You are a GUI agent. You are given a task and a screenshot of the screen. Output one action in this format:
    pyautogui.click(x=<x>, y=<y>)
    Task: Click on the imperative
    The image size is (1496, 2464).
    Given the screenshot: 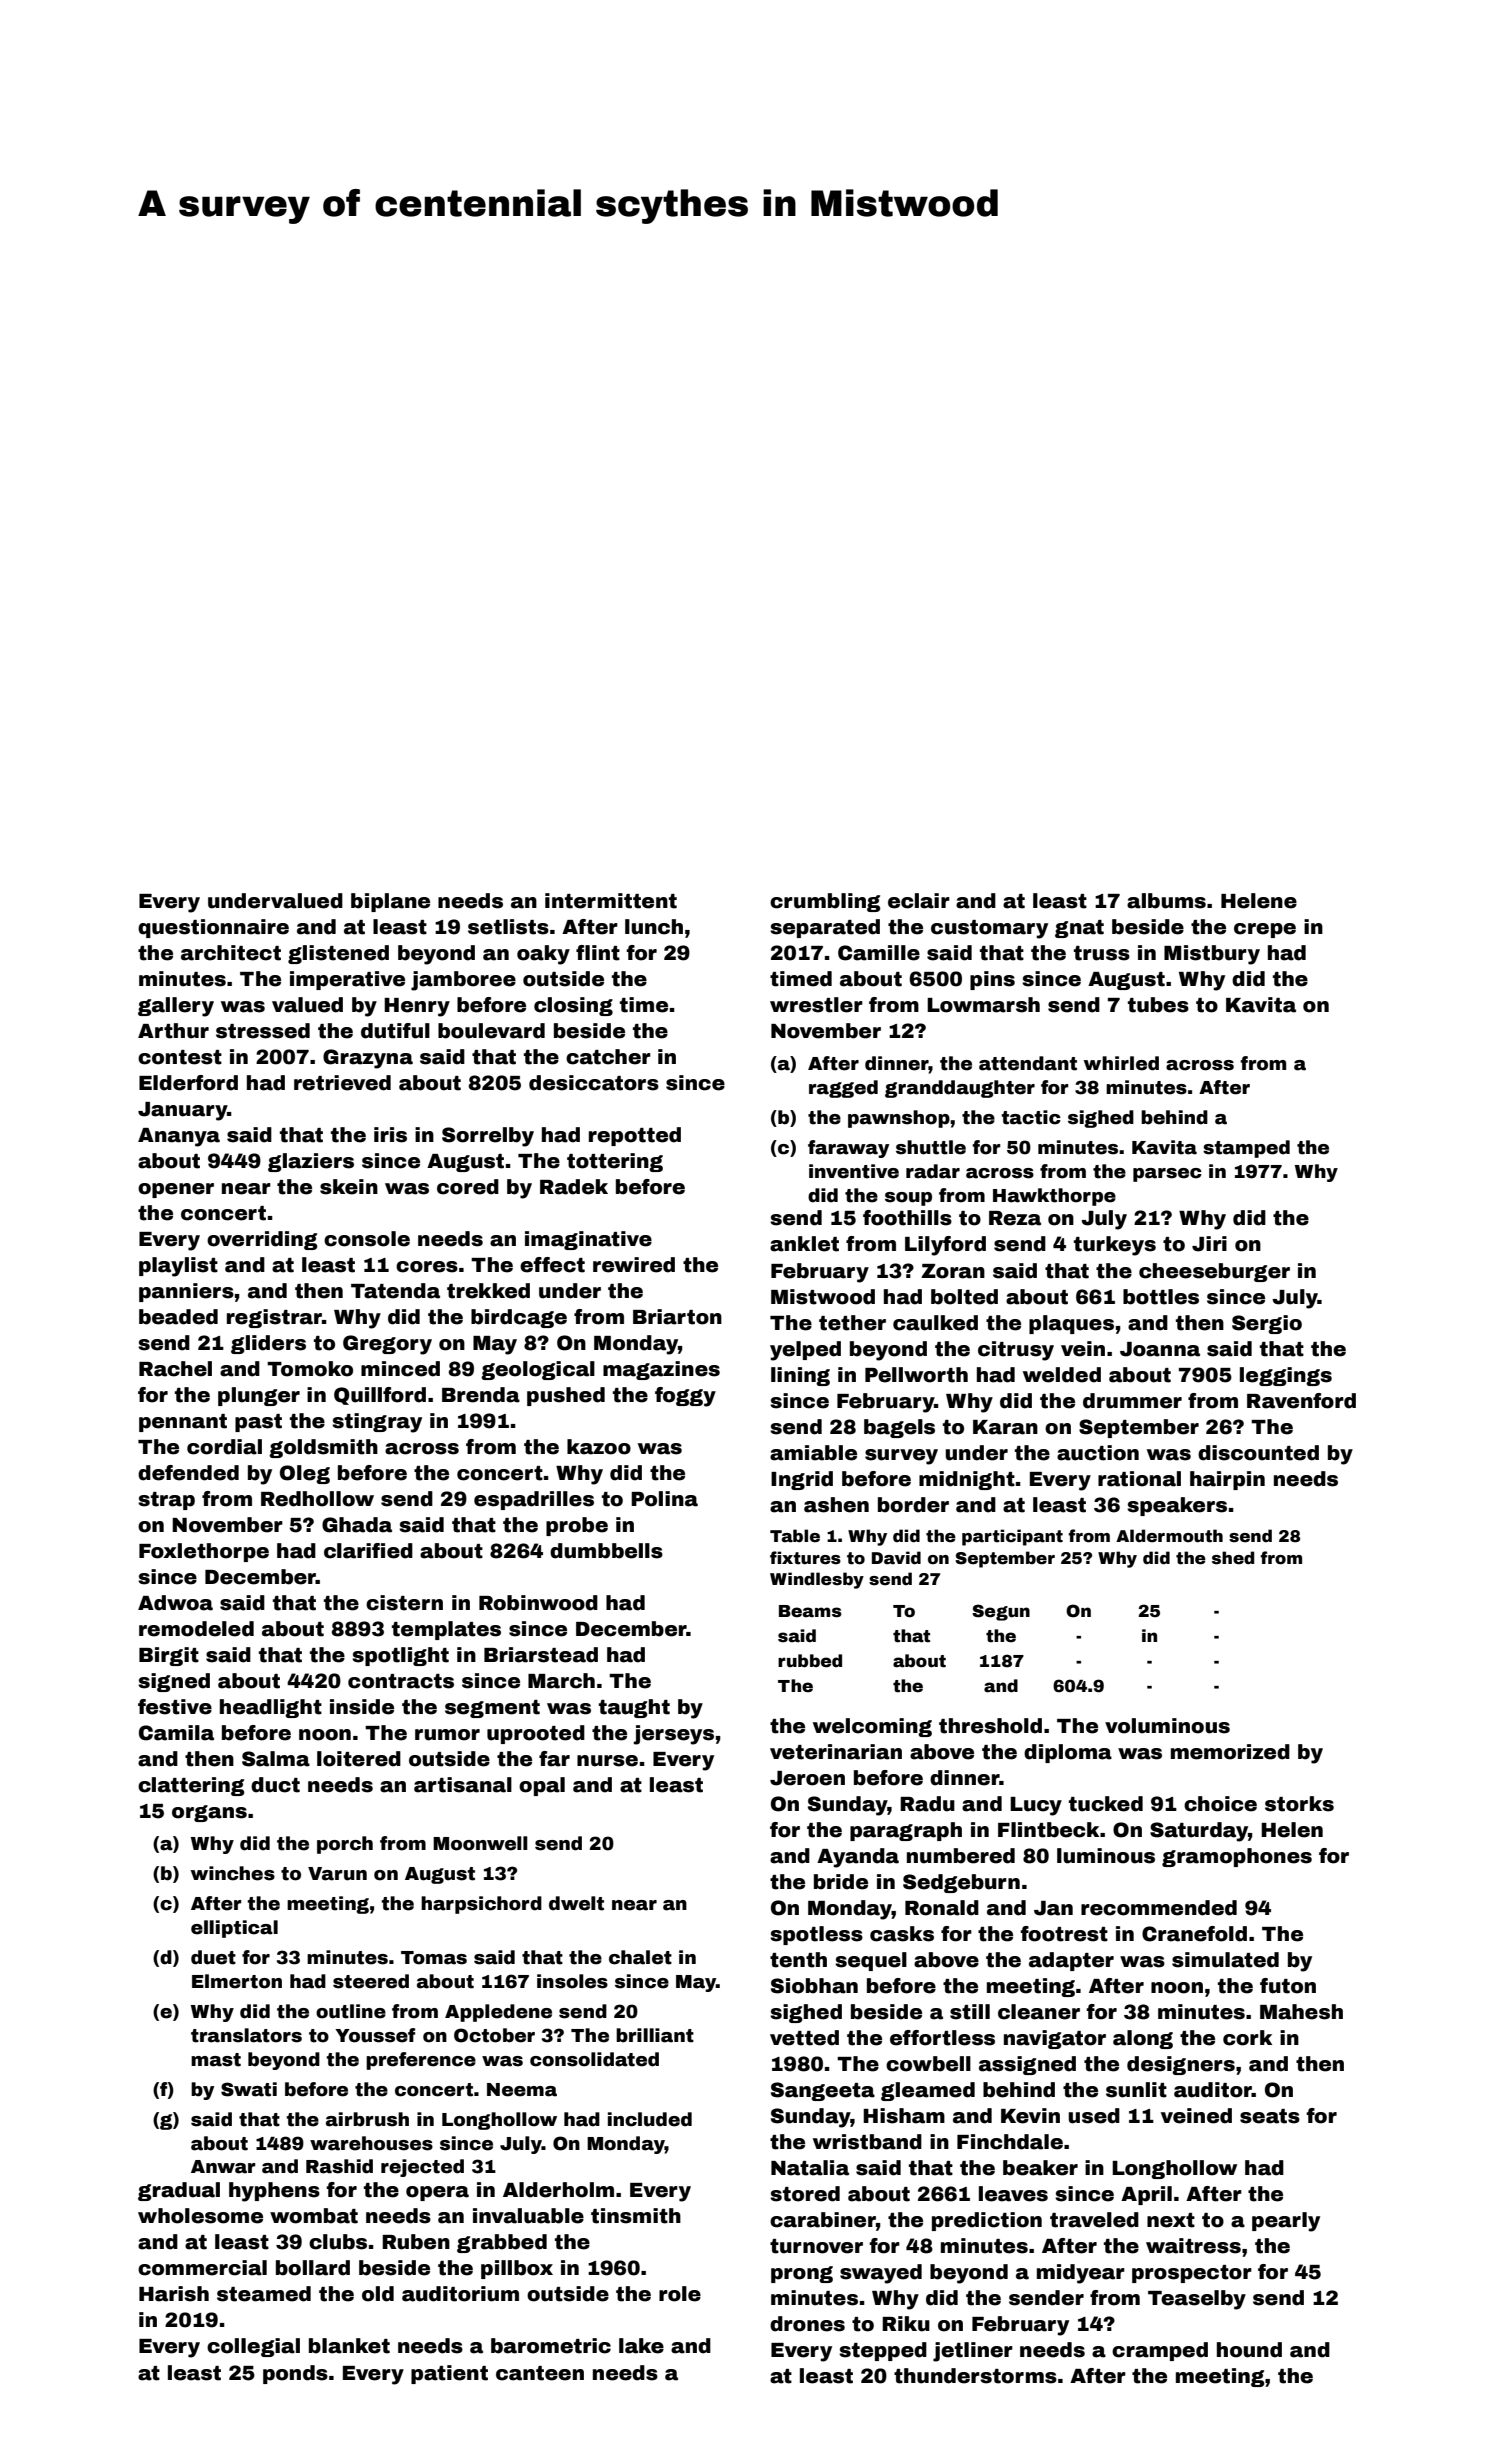 What is the action you would take?
    pyautogui.click(x=347, y=980)
